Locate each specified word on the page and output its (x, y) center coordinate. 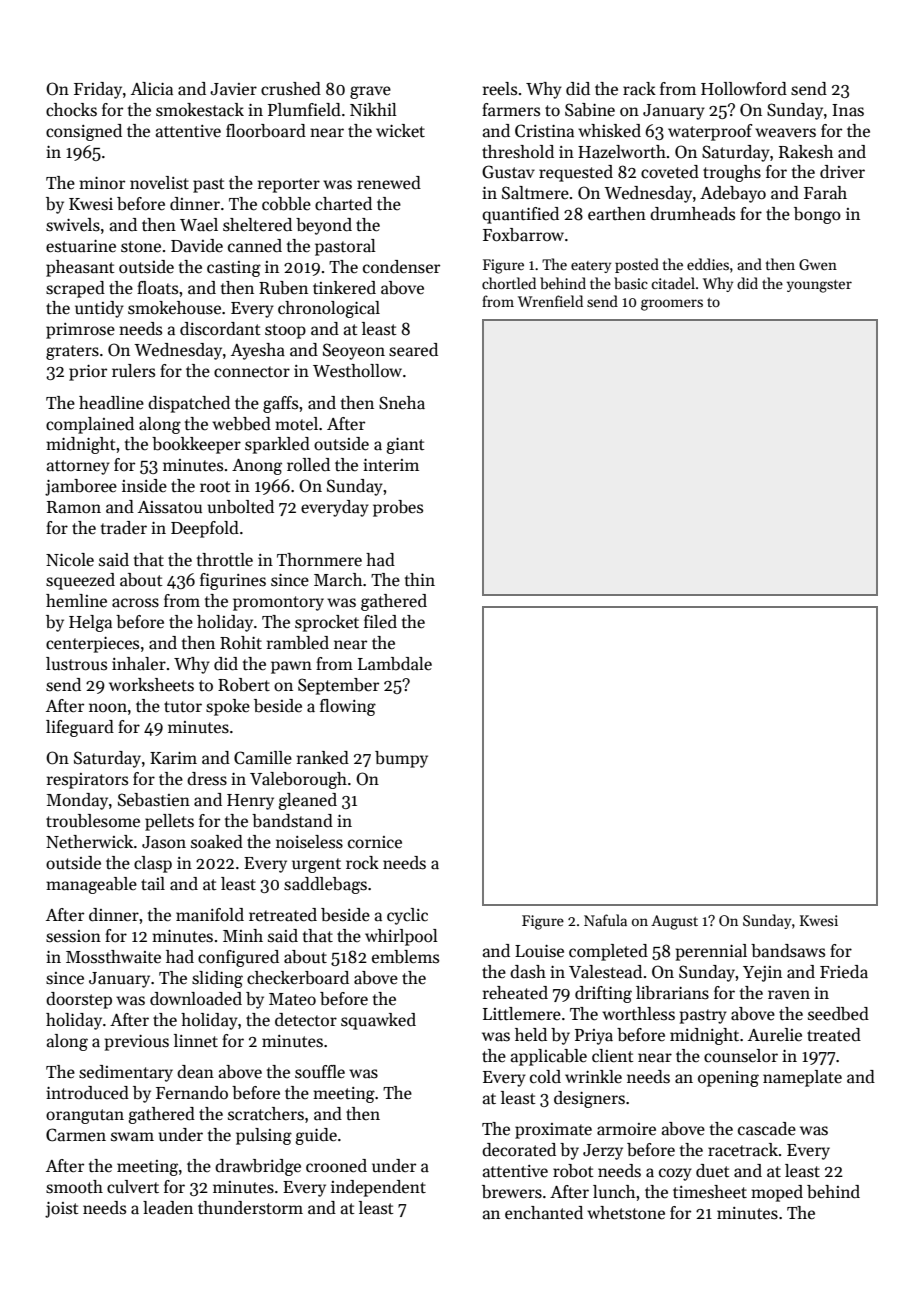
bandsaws (788, 951)
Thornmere (319, 560)
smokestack (200, 110)
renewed (389, 183)
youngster (819, 286)
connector (252, 372)
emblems (405, 957)
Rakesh (806, 152)
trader (124, 528)
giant (405, 446)
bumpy (401, 759)
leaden (168, 1208)
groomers (672, 305)
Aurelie (775, 1035)
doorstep (79, 1000)
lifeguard (80, 728)
